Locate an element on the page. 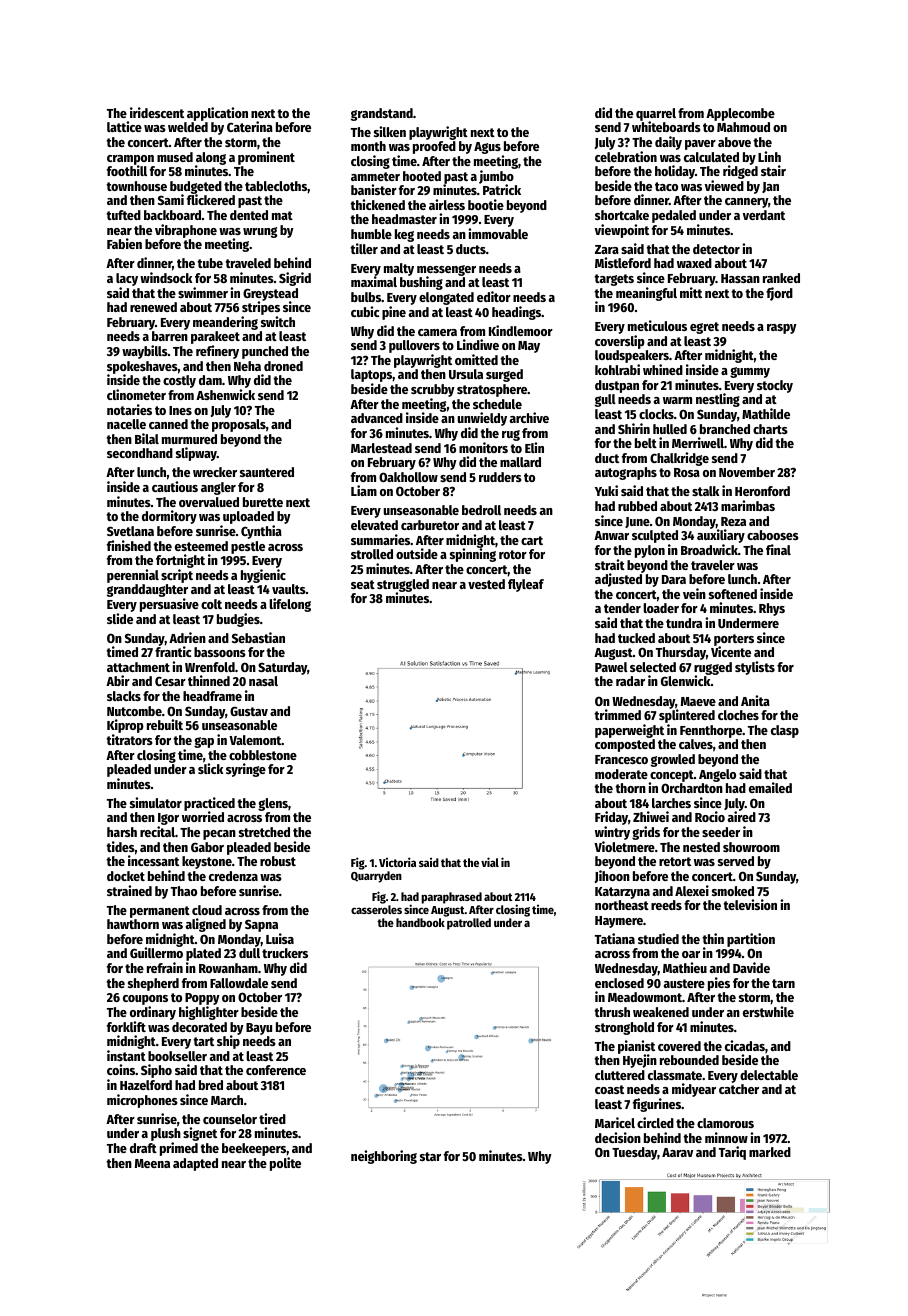  quarrel is located at coordinates (656, 115).
